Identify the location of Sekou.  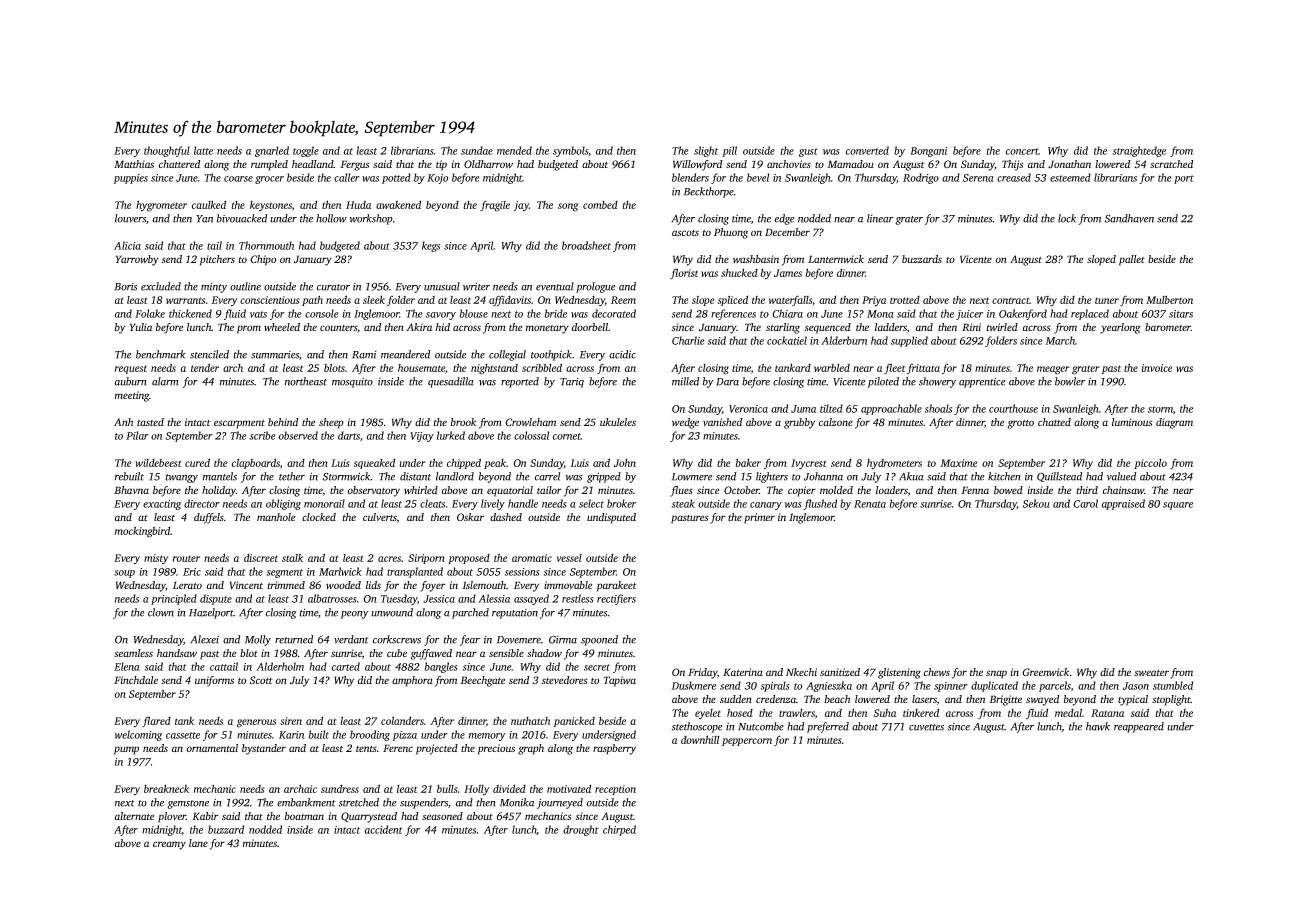
(1036, 503).
